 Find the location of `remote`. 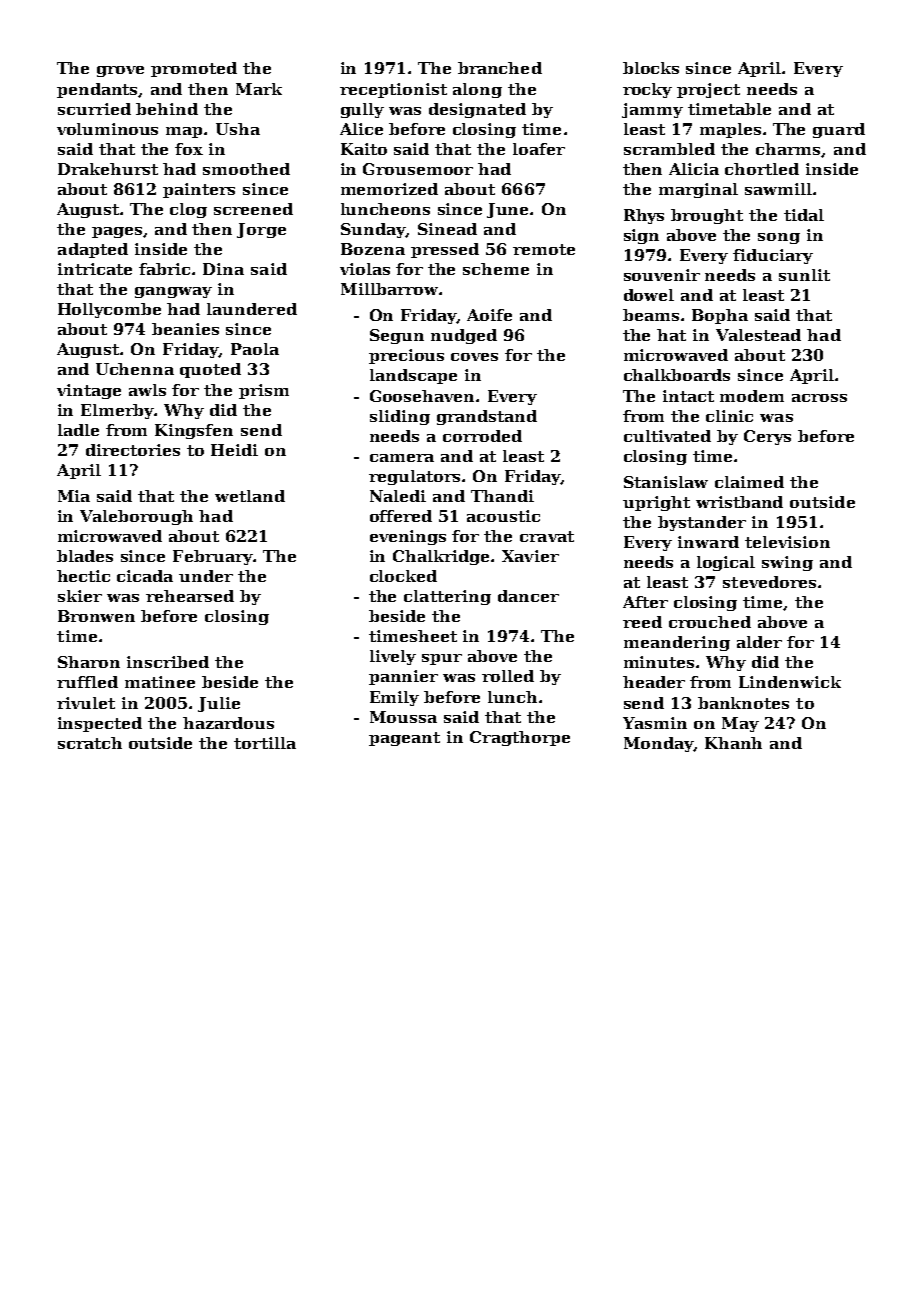

remote is located at coordinates (544, 249).
